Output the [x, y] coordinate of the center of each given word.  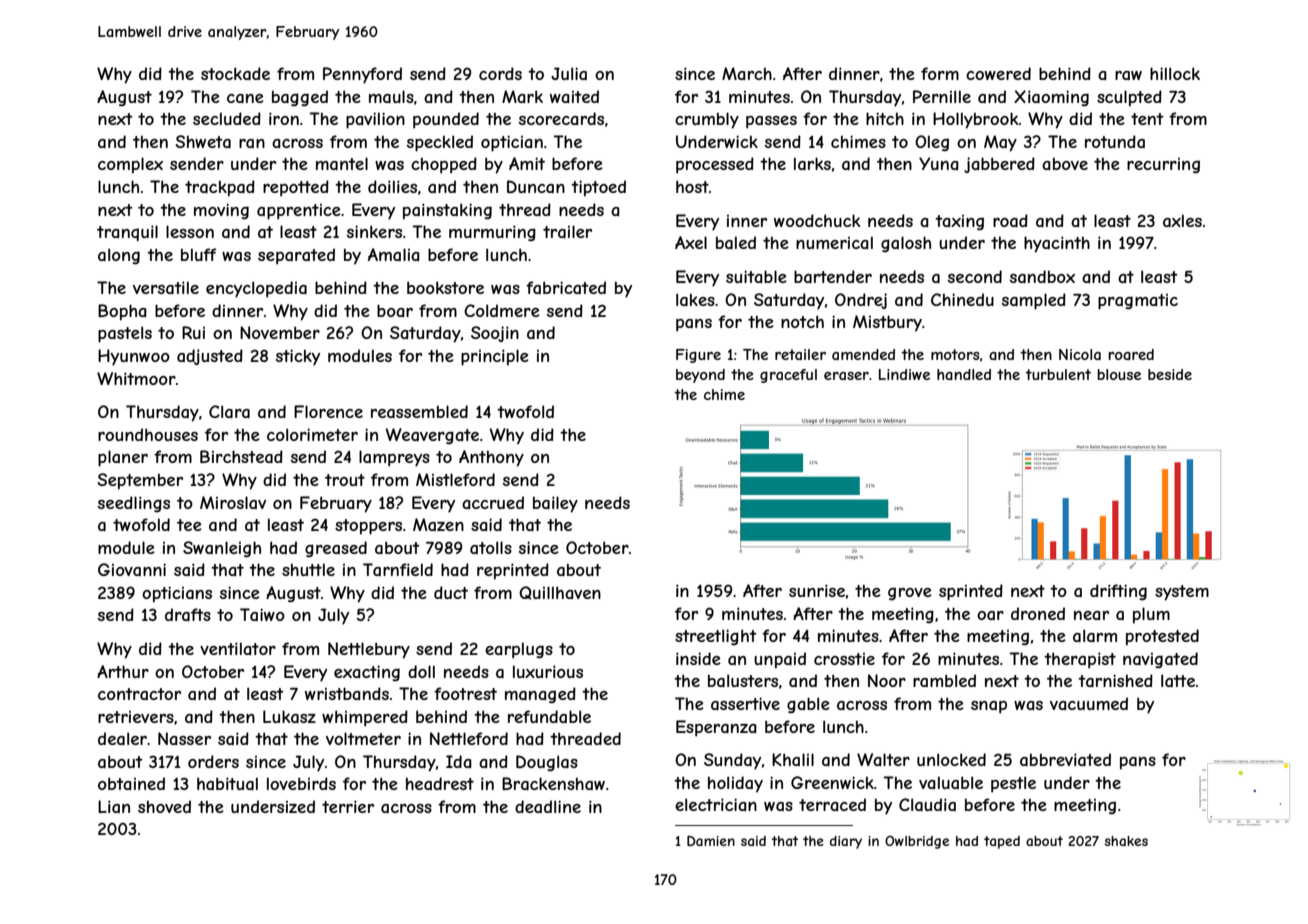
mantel [342, 163]
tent [1147, 119]
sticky [298, 357]
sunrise [817, 590]
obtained [131, 783]
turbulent [1058, 374]
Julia [569, 73]
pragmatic [1138, 302]
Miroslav [233, 502]
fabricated [566, 287]
